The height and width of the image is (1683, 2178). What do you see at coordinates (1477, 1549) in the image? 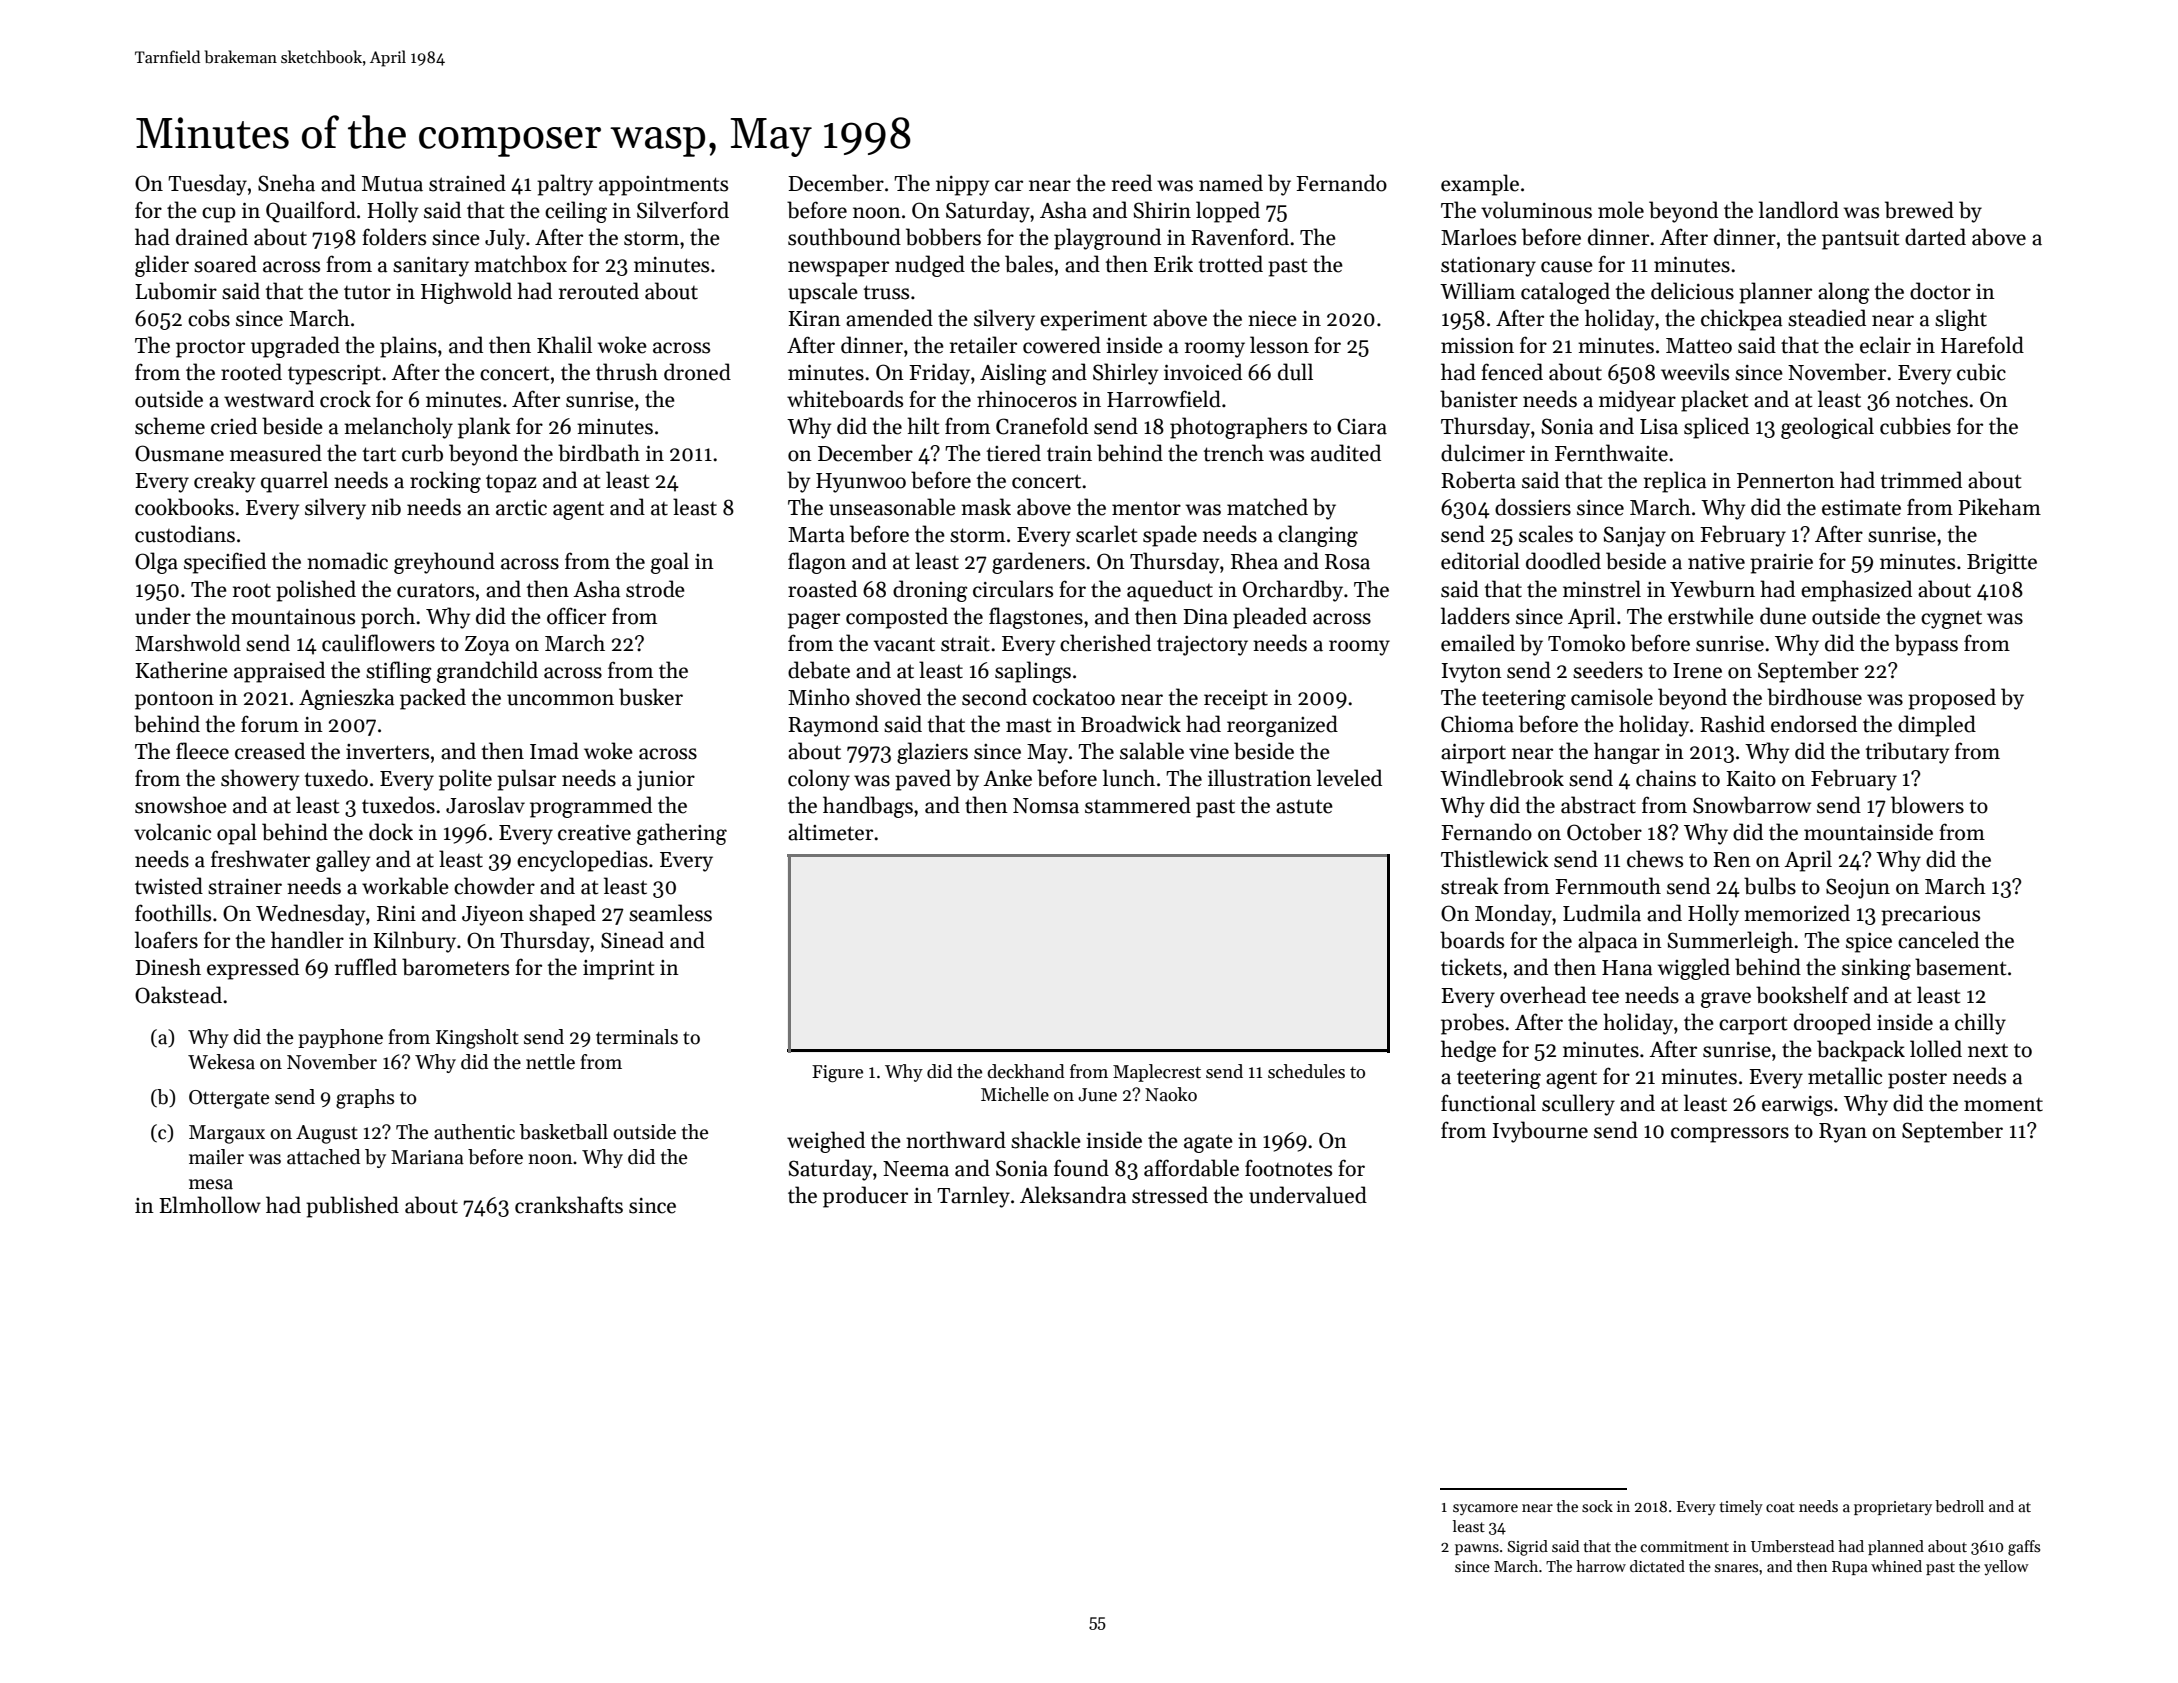
I see `pawns` at bounding box center [1477, 1549].
